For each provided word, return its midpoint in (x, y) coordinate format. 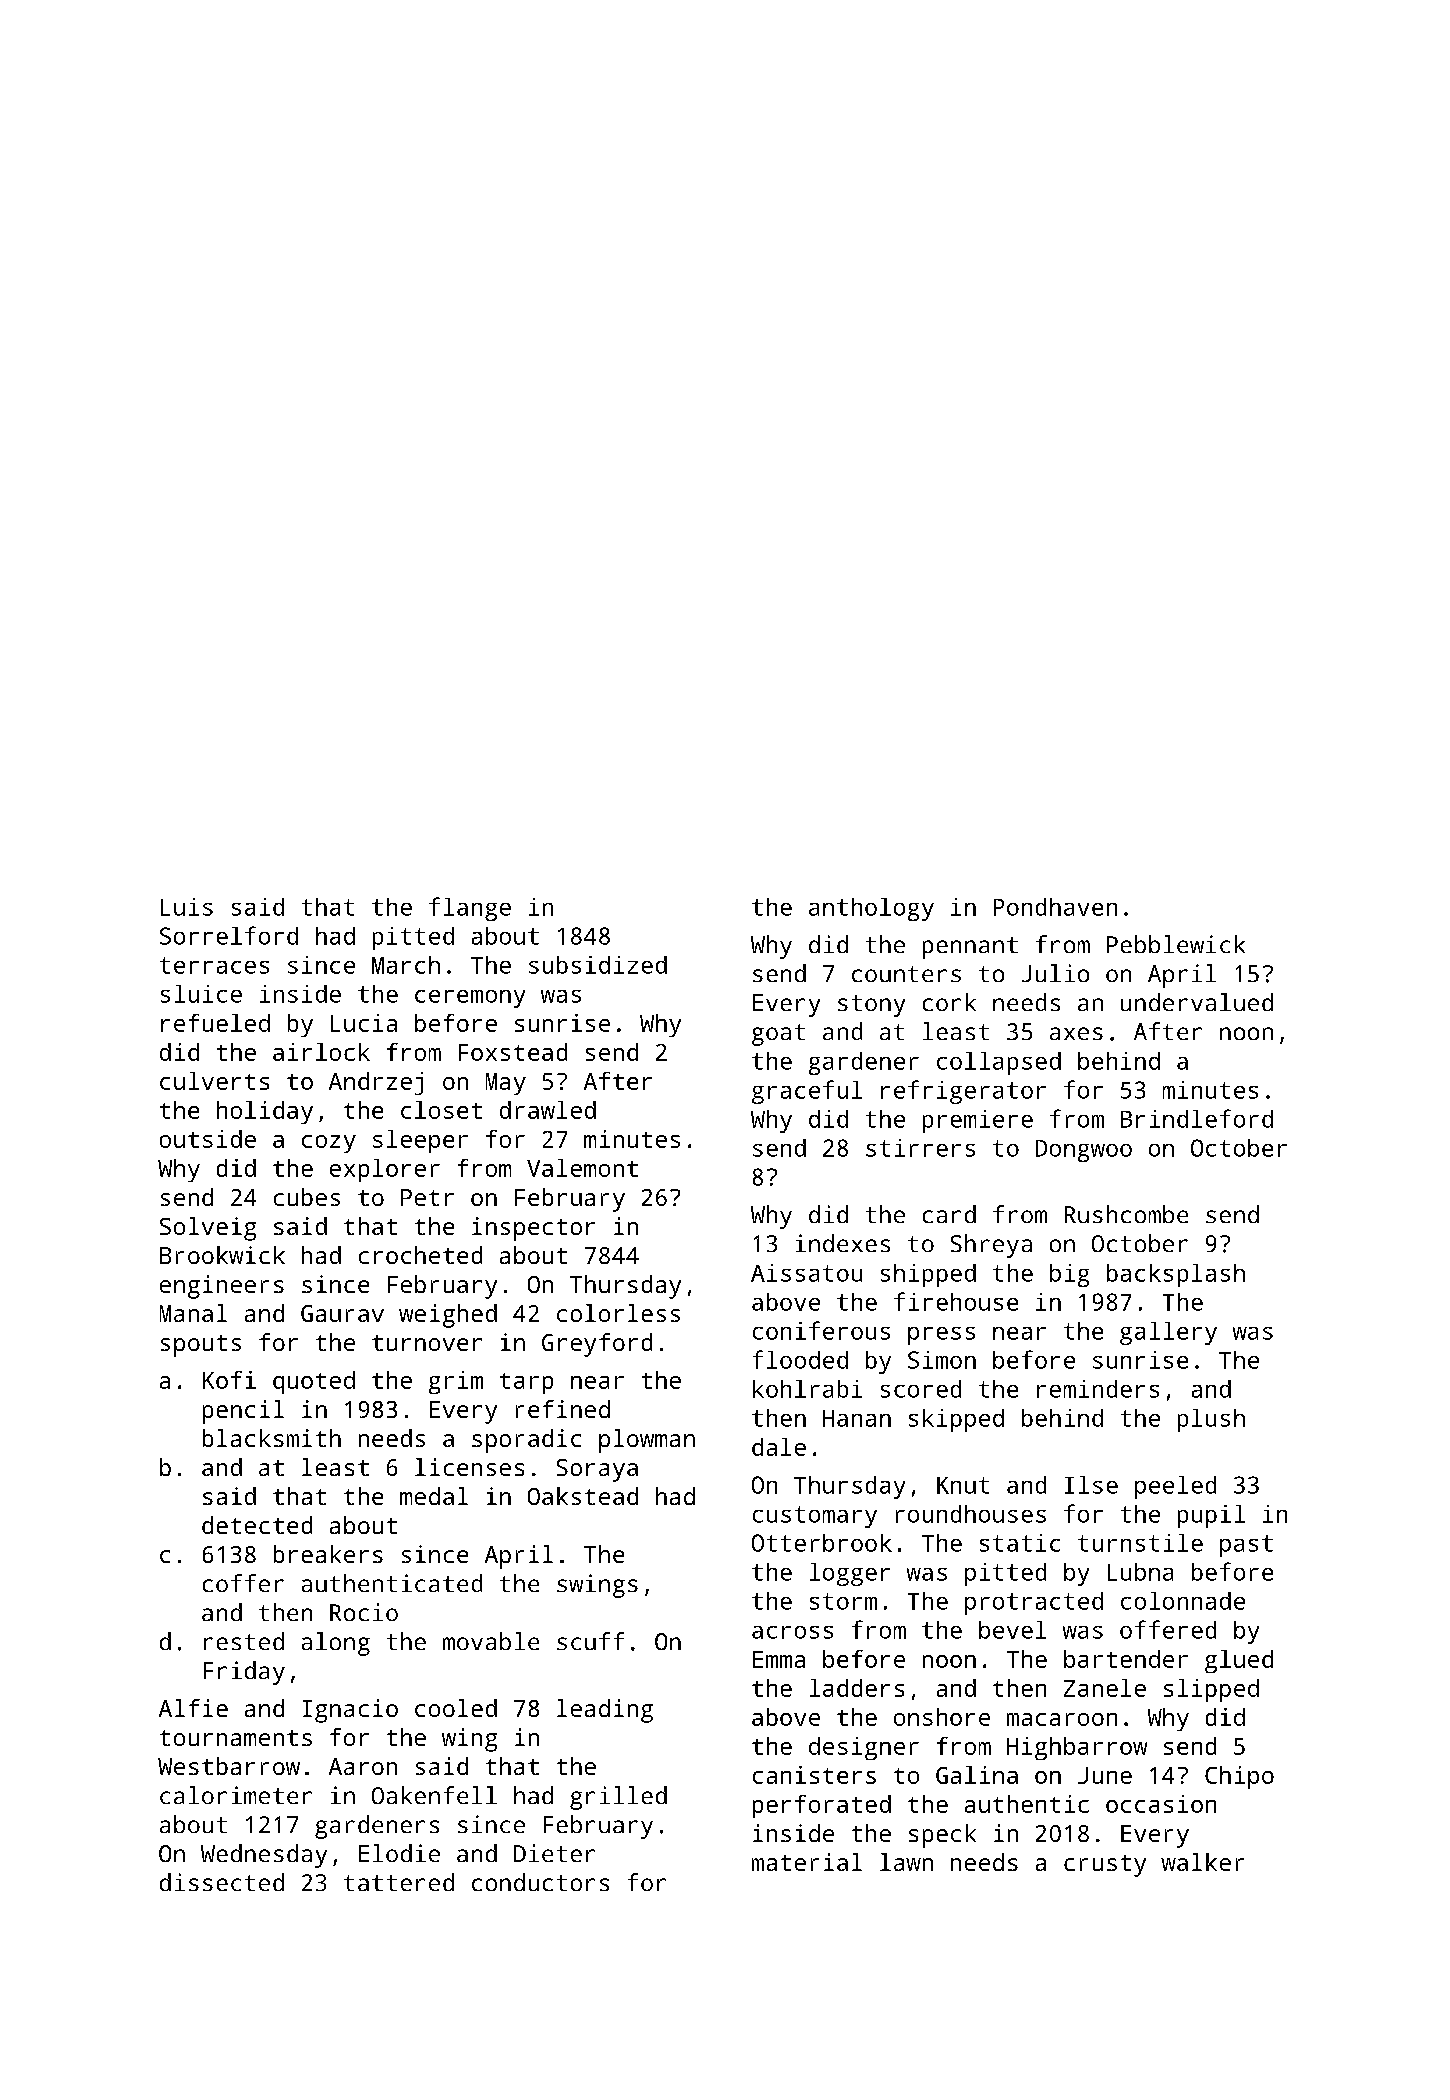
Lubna (1140, 1572)
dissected (222, 1882)
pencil (243, 1412)
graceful (807, 1092)
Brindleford (1197, 1118)
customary (815, 1517)
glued (1239, 1661)
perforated (822, 1806)
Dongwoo (1084, 1151)
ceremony (470, 999)
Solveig (208, 1229)
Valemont (582, 1168)
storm (843, 1601)
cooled (456, 1708)
